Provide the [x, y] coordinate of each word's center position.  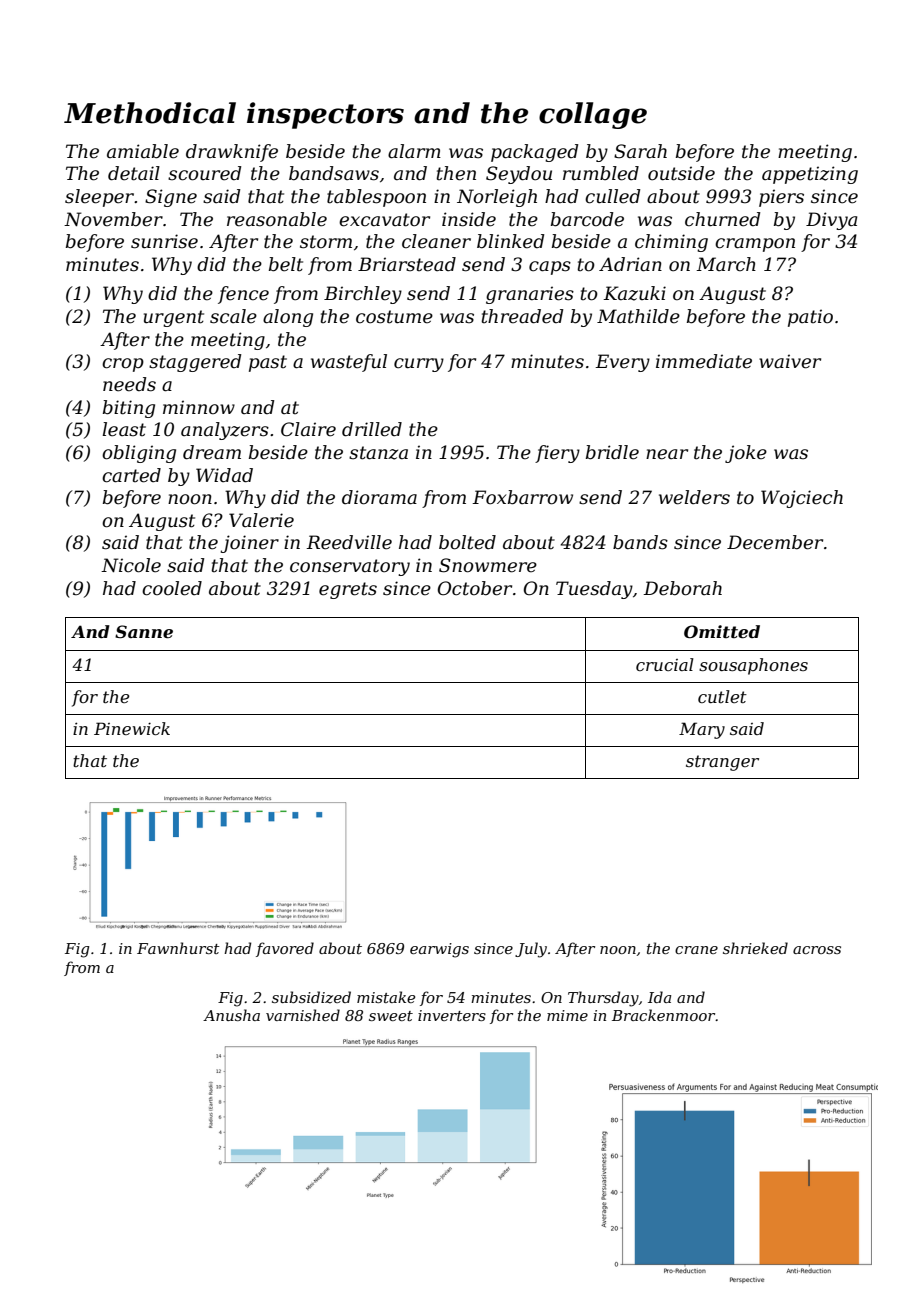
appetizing [810, 175]
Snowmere [488, 565]
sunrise [164, 241]
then [456, 173]
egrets [348, 590]
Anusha [231, 1015]
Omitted [722, 631]
